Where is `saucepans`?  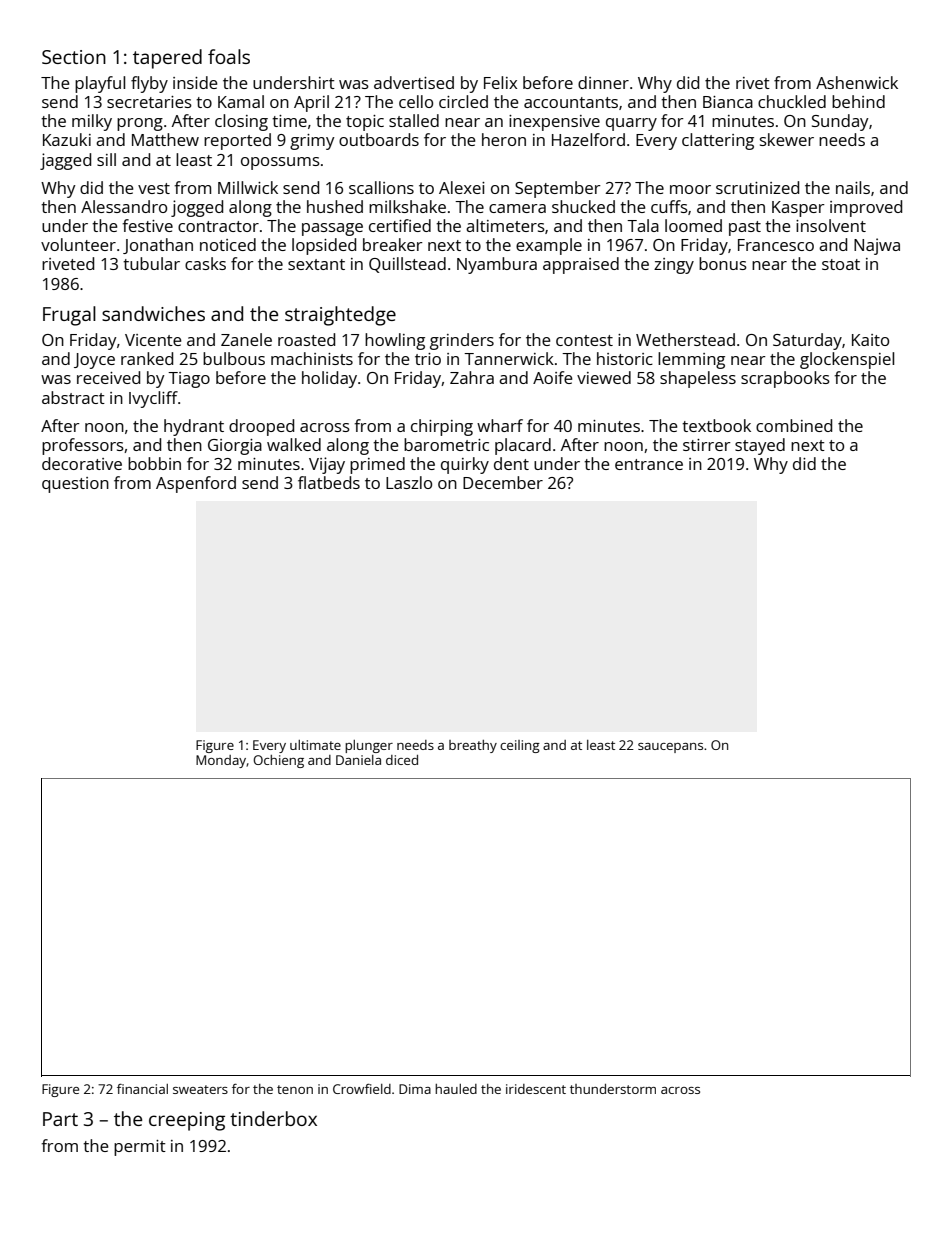
saucepans is located at coordinates (670, 748).
